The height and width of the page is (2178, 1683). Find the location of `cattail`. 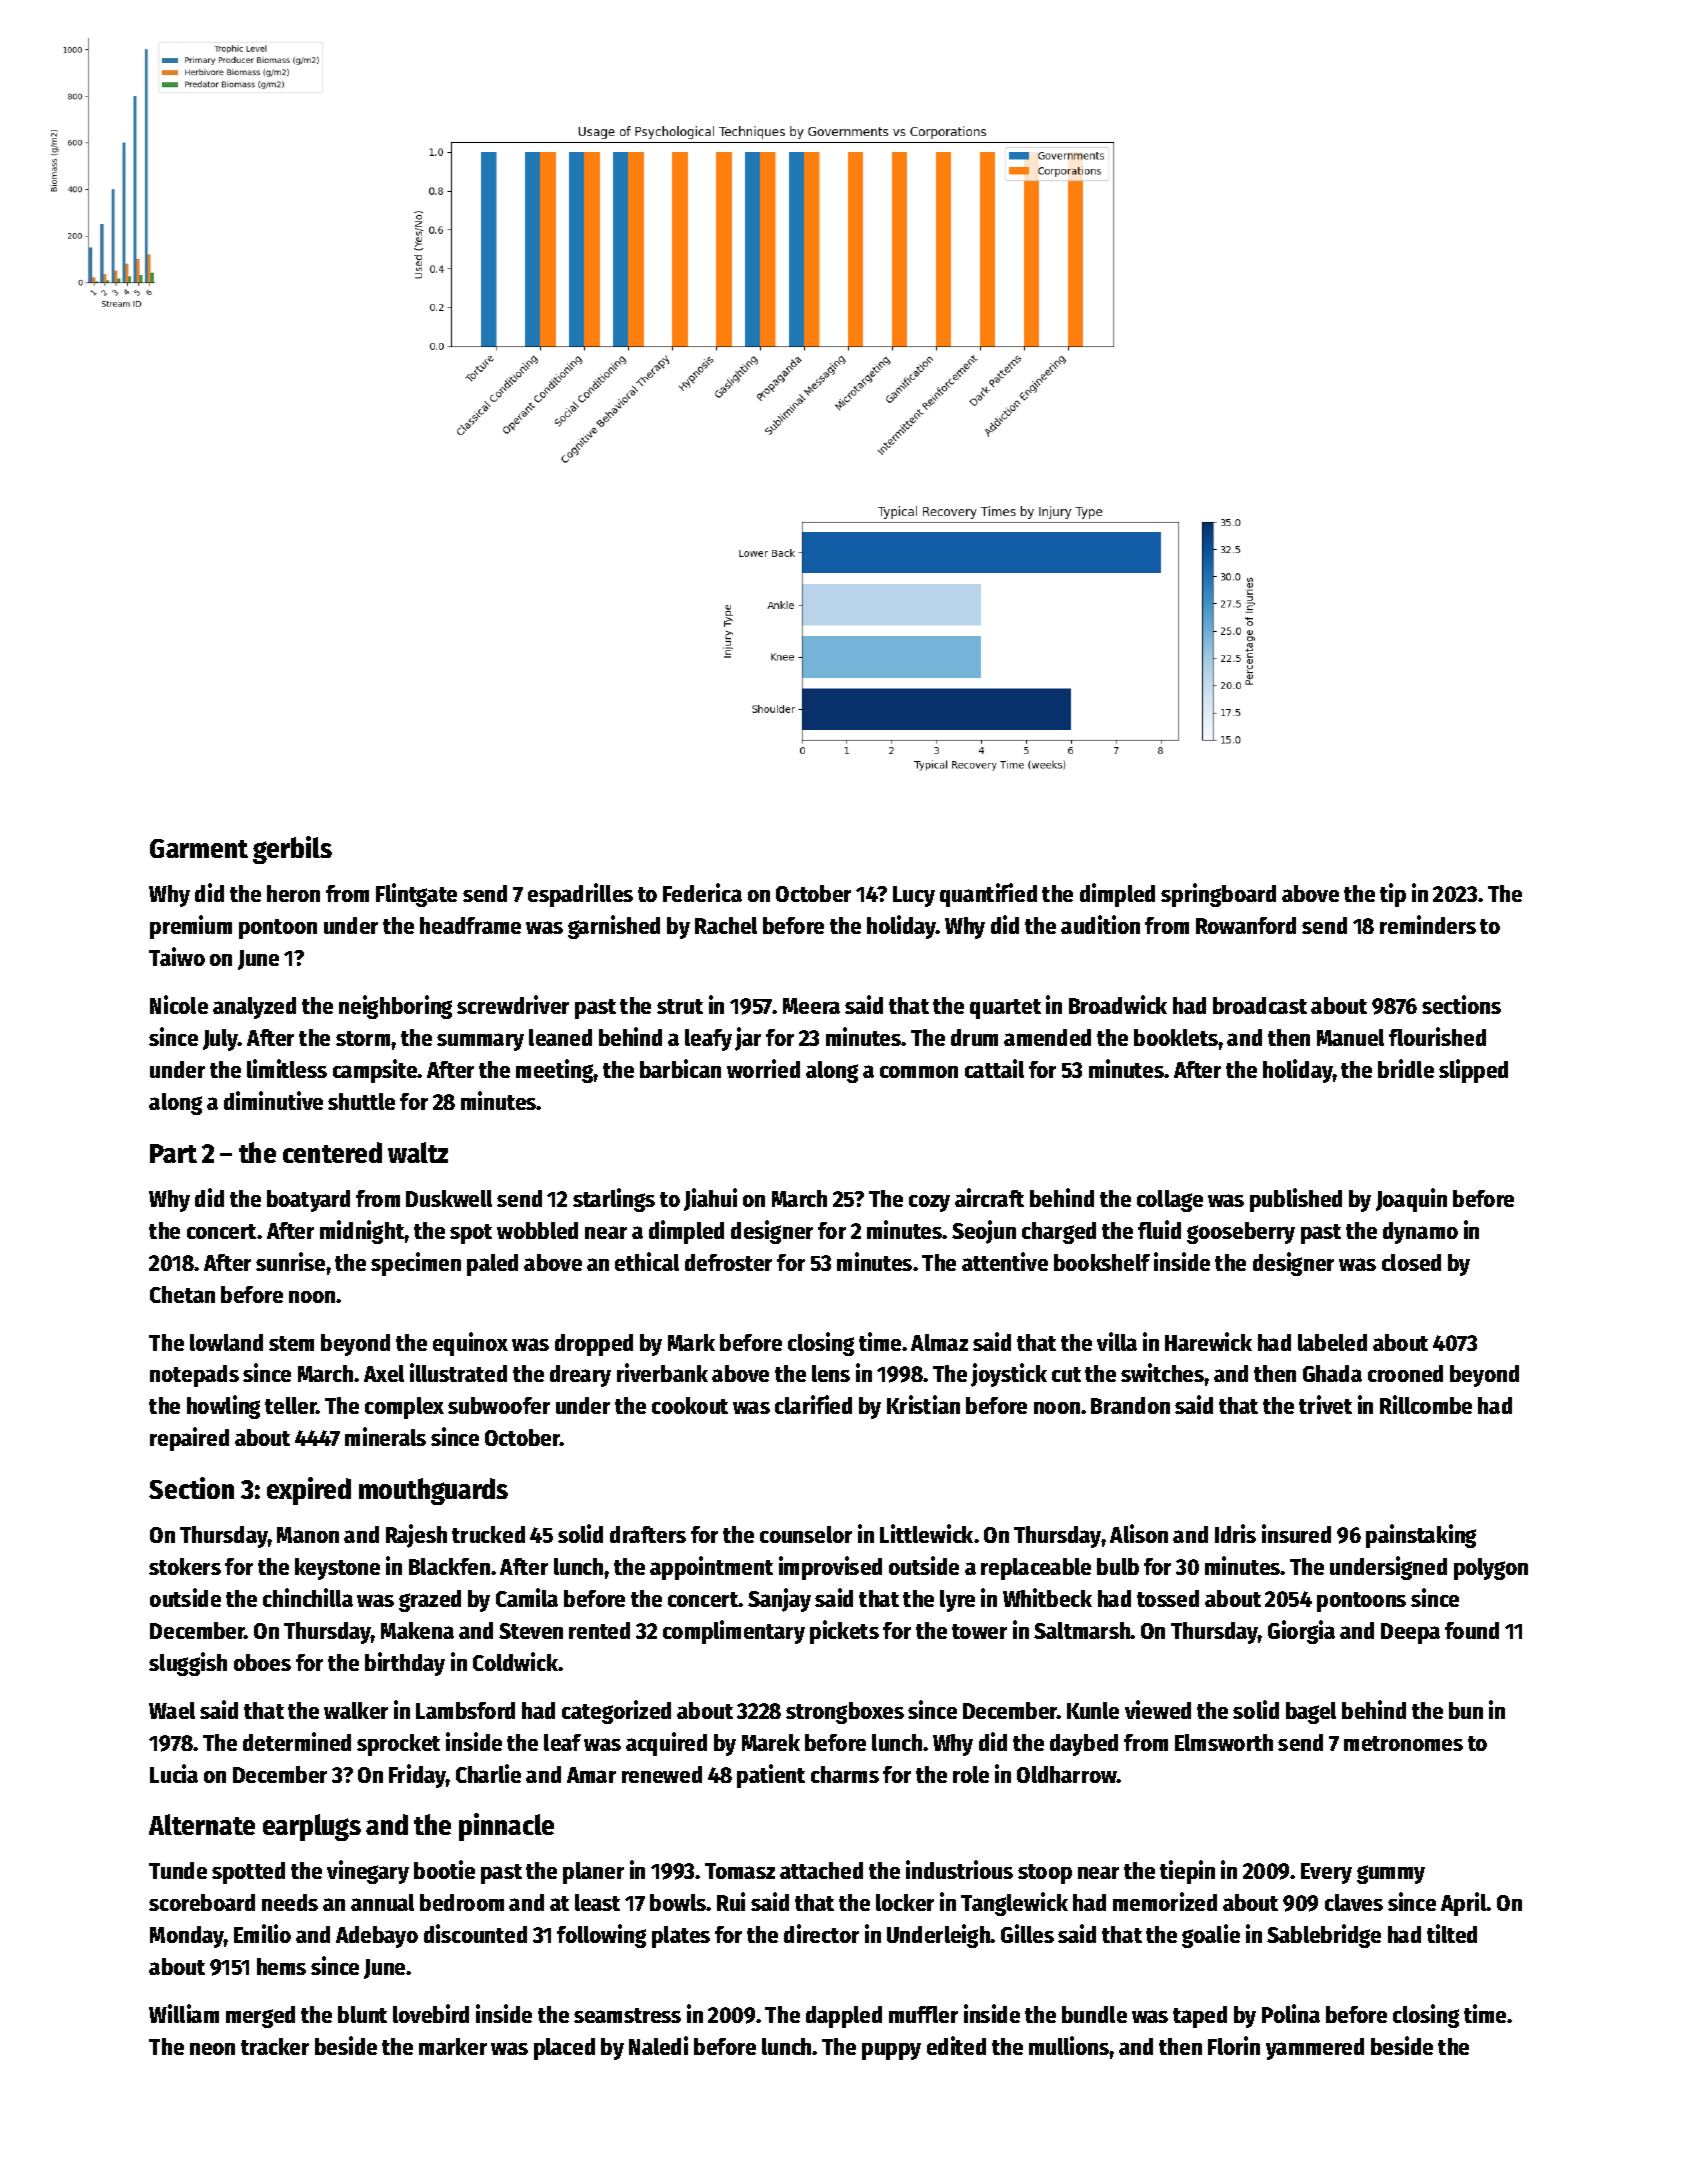

cattail is located at coordinates (994, 1068).
